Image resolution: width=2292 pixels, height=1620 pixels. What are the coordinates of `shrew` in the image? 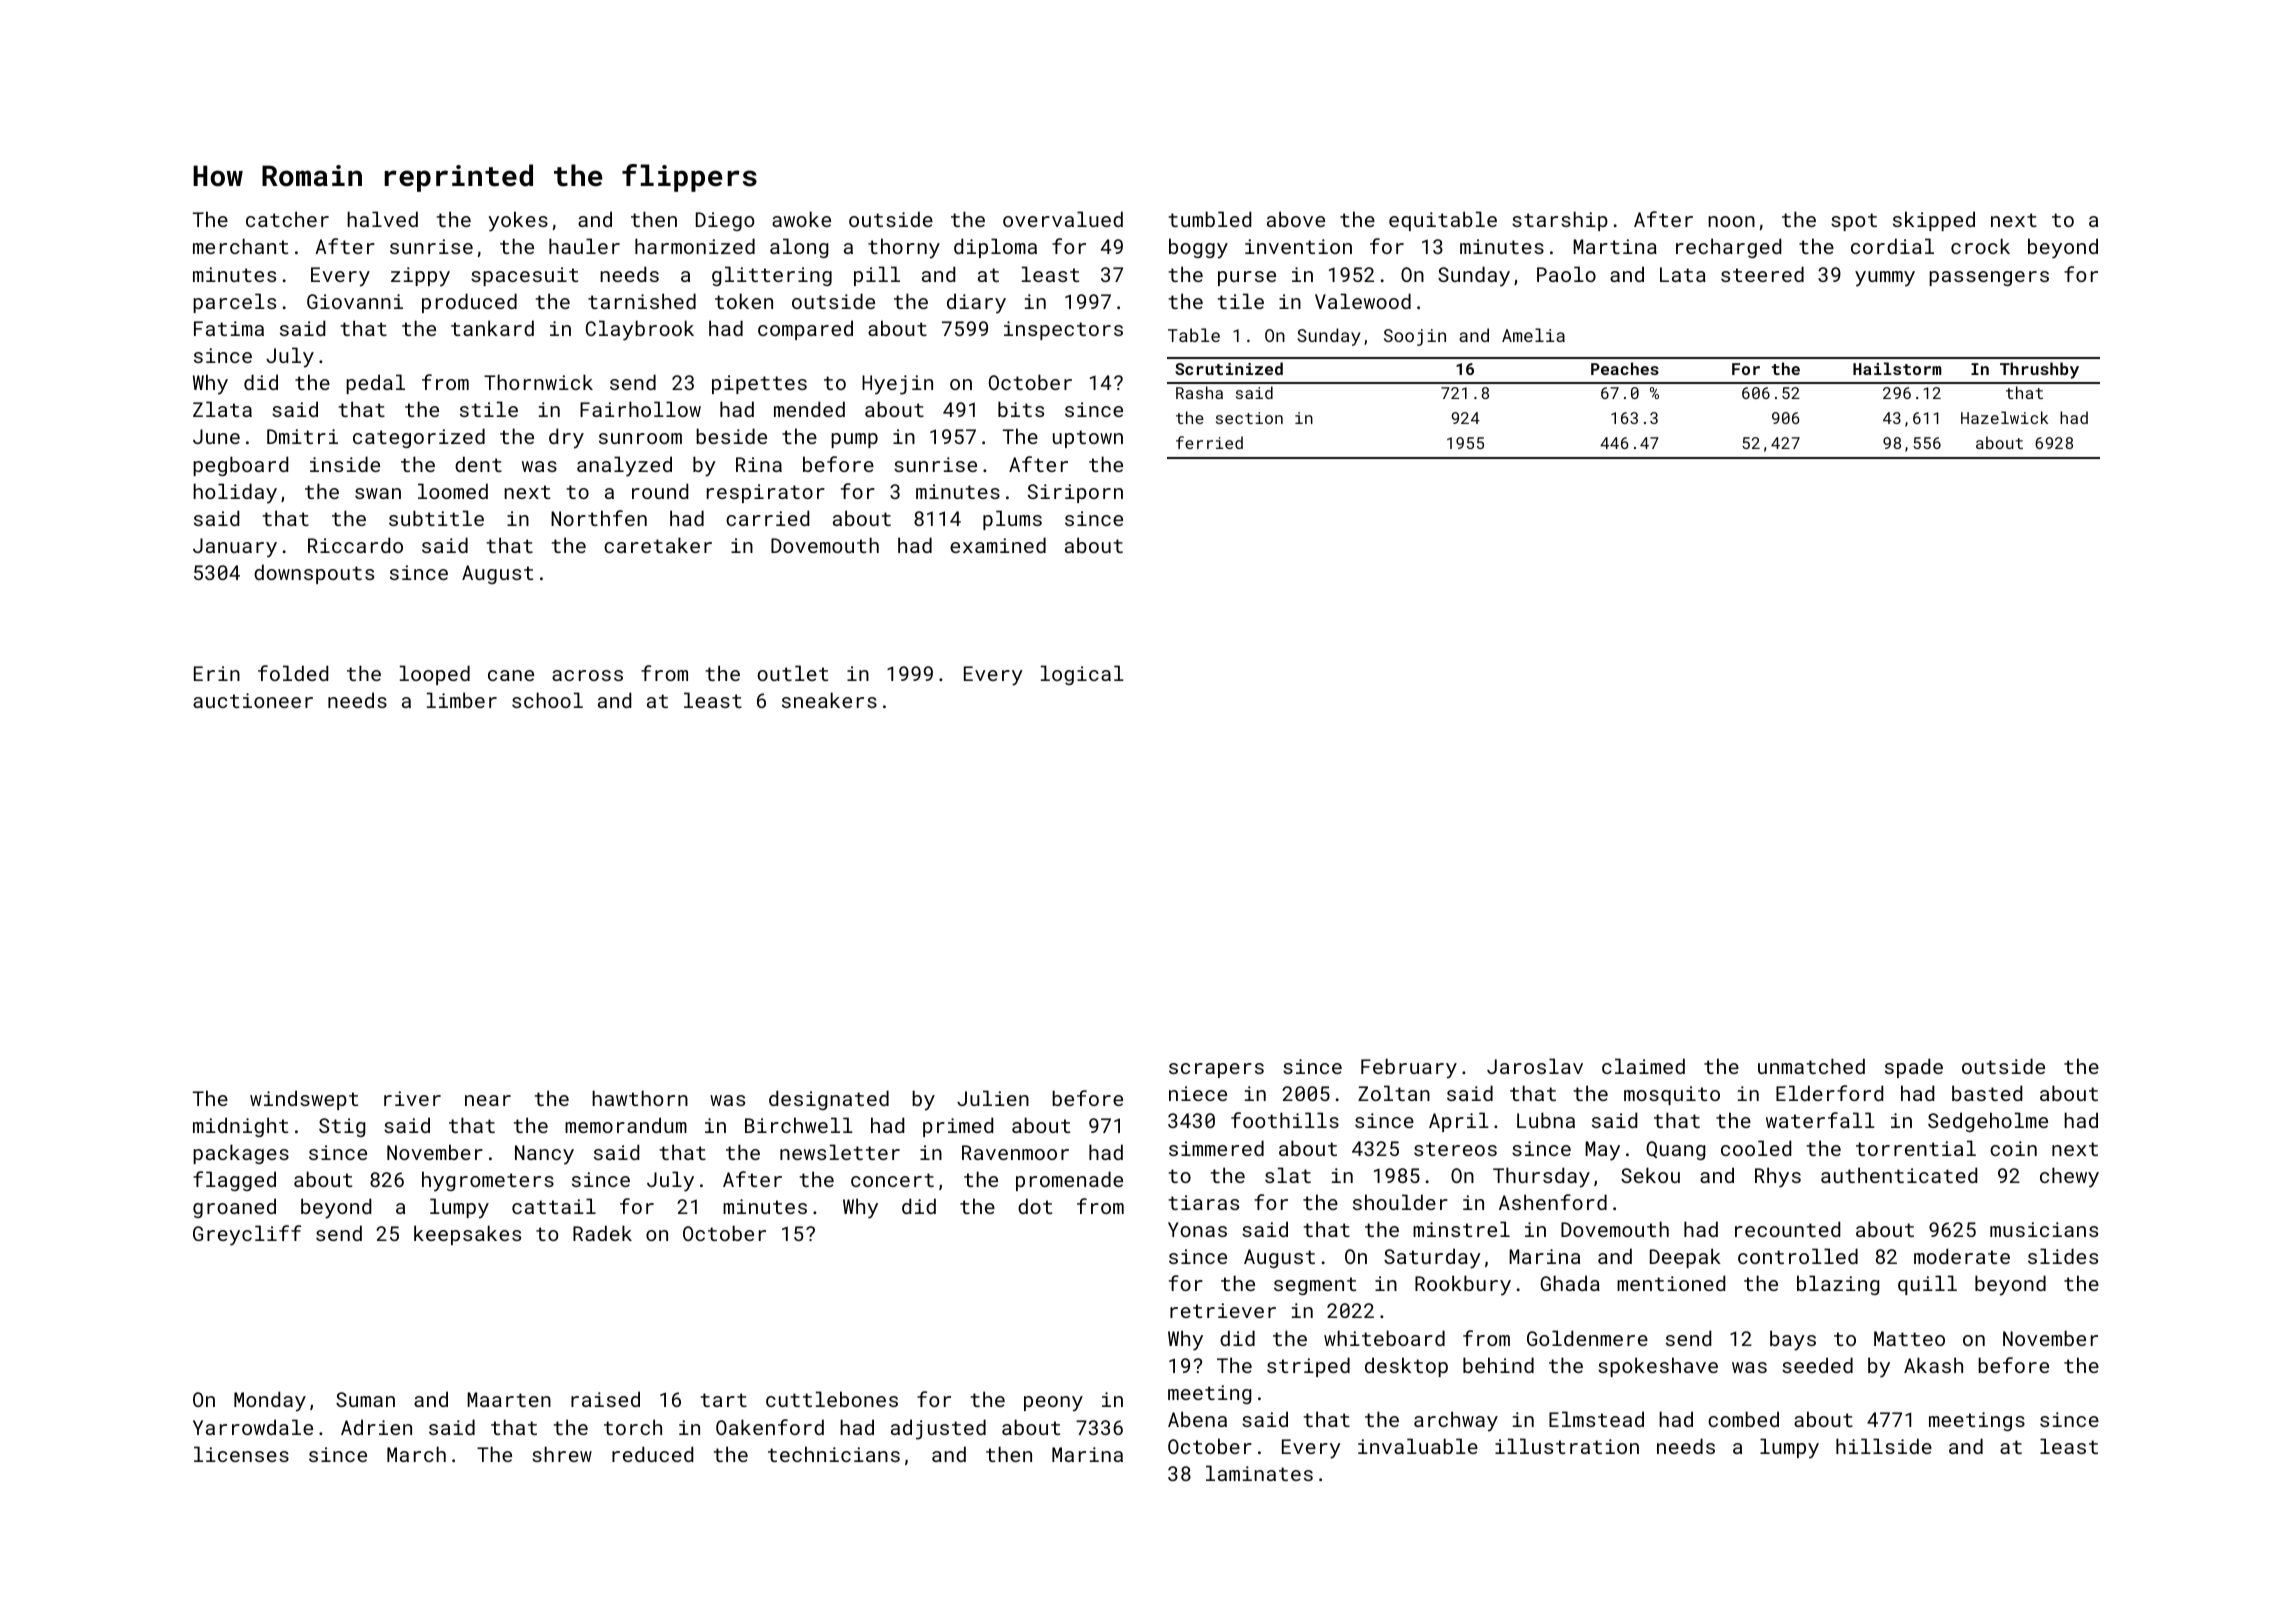 It's located at (562, 1454).
